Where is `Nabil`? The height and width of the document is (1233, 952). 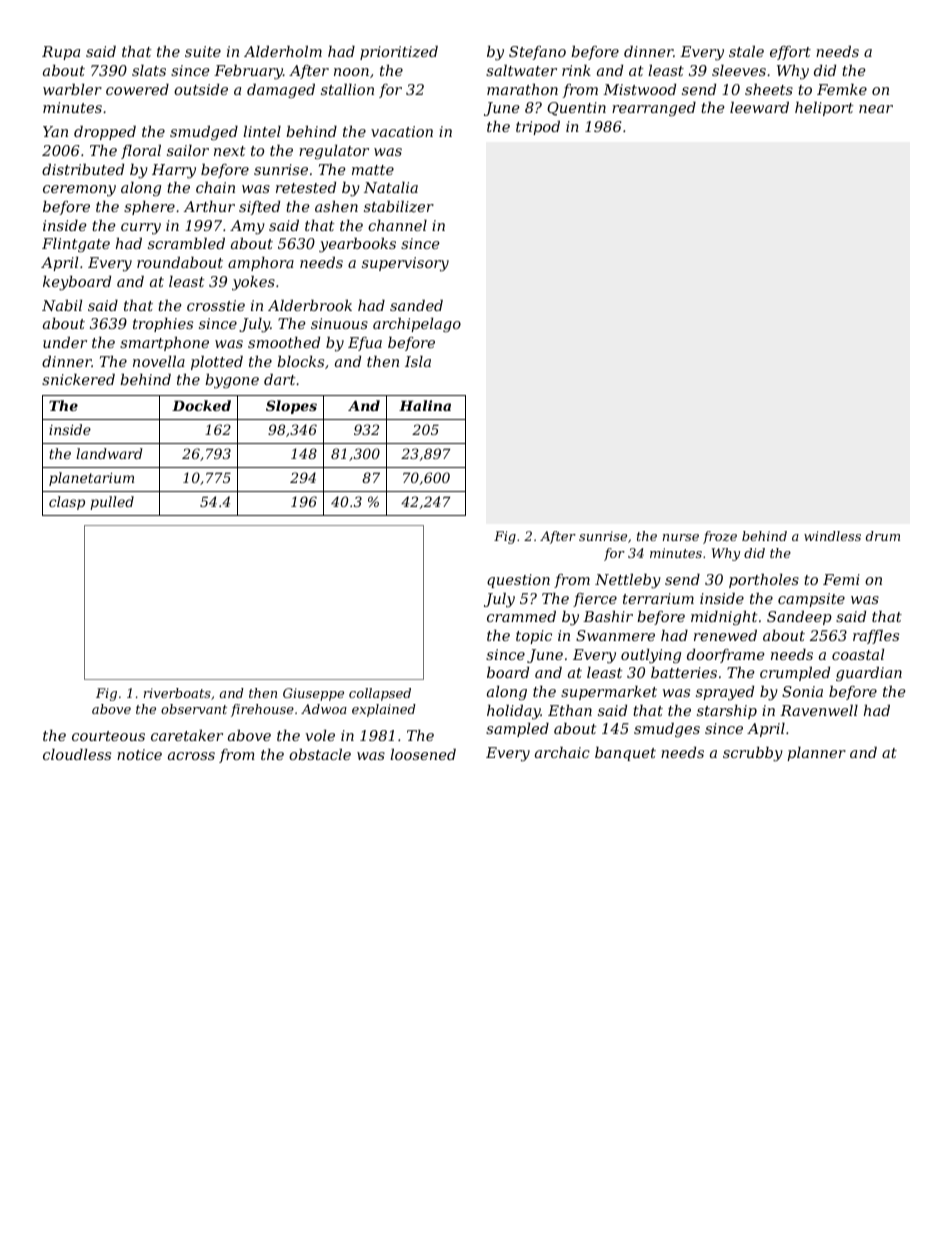
Nabil is located at coordinates (62, 305).
